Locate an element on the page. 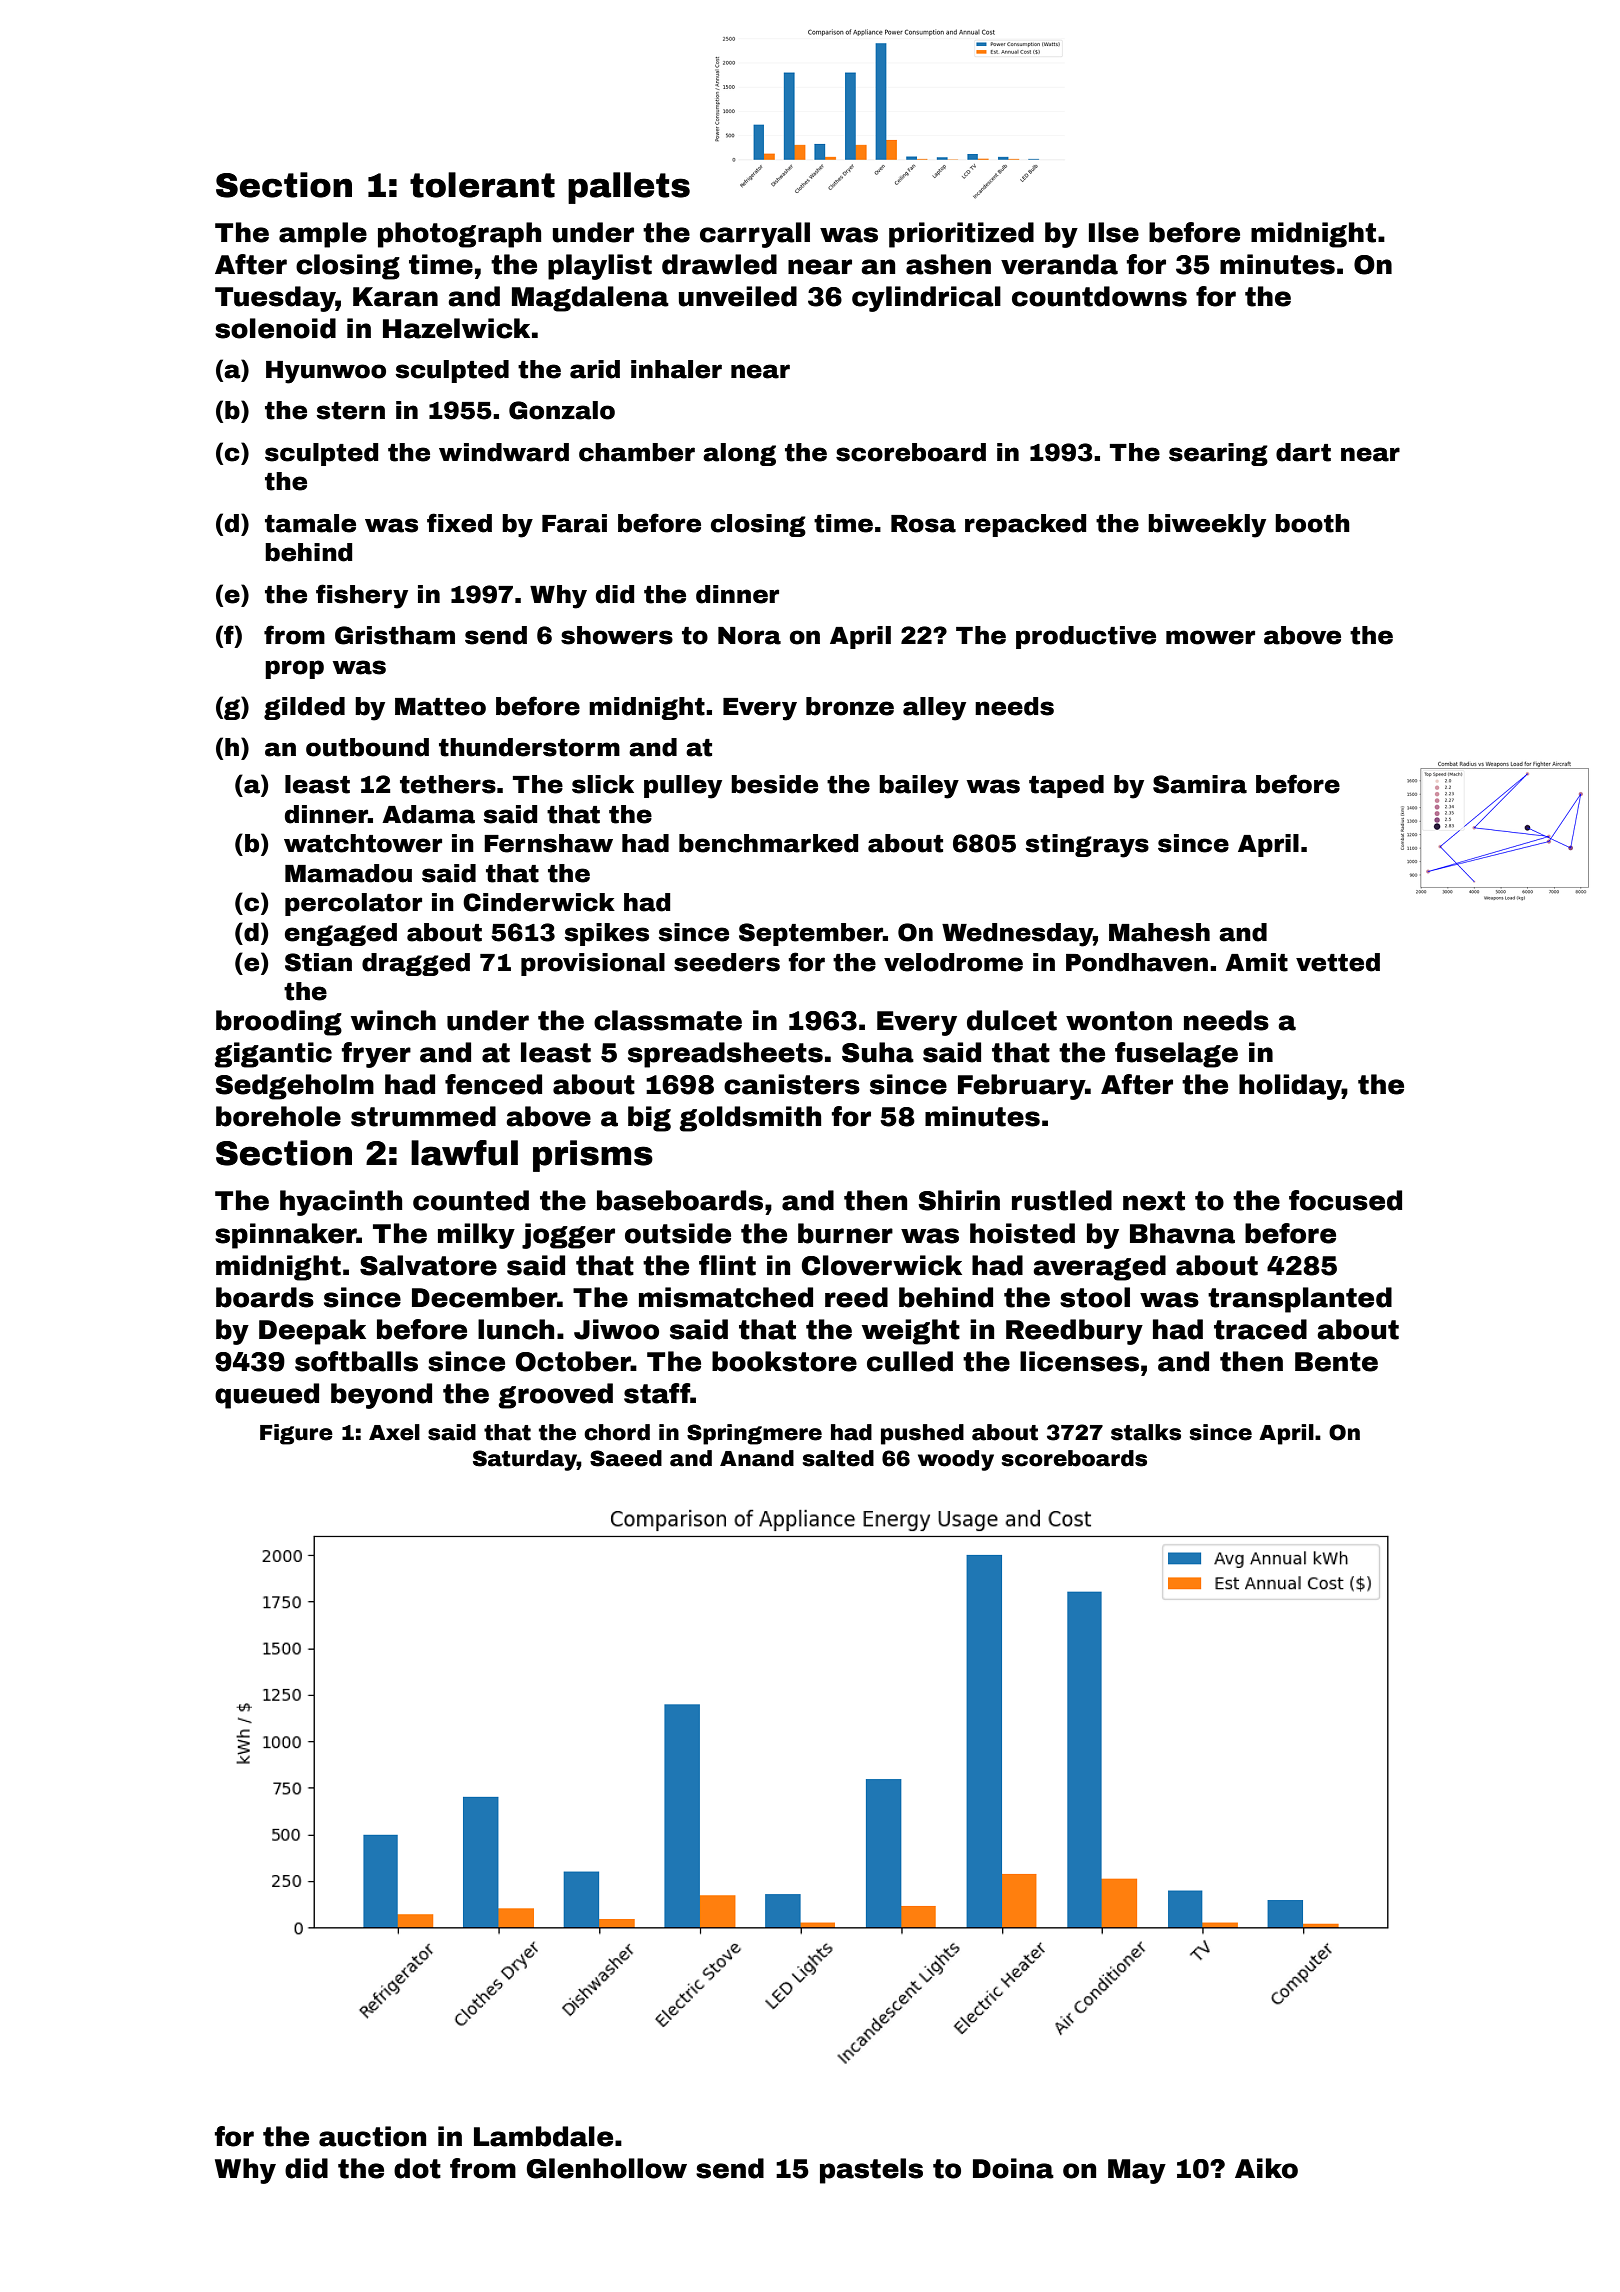 Image resolution: width=1620 pixels, height=2292 pixels. gilded is located at coordinates (304, 708).
